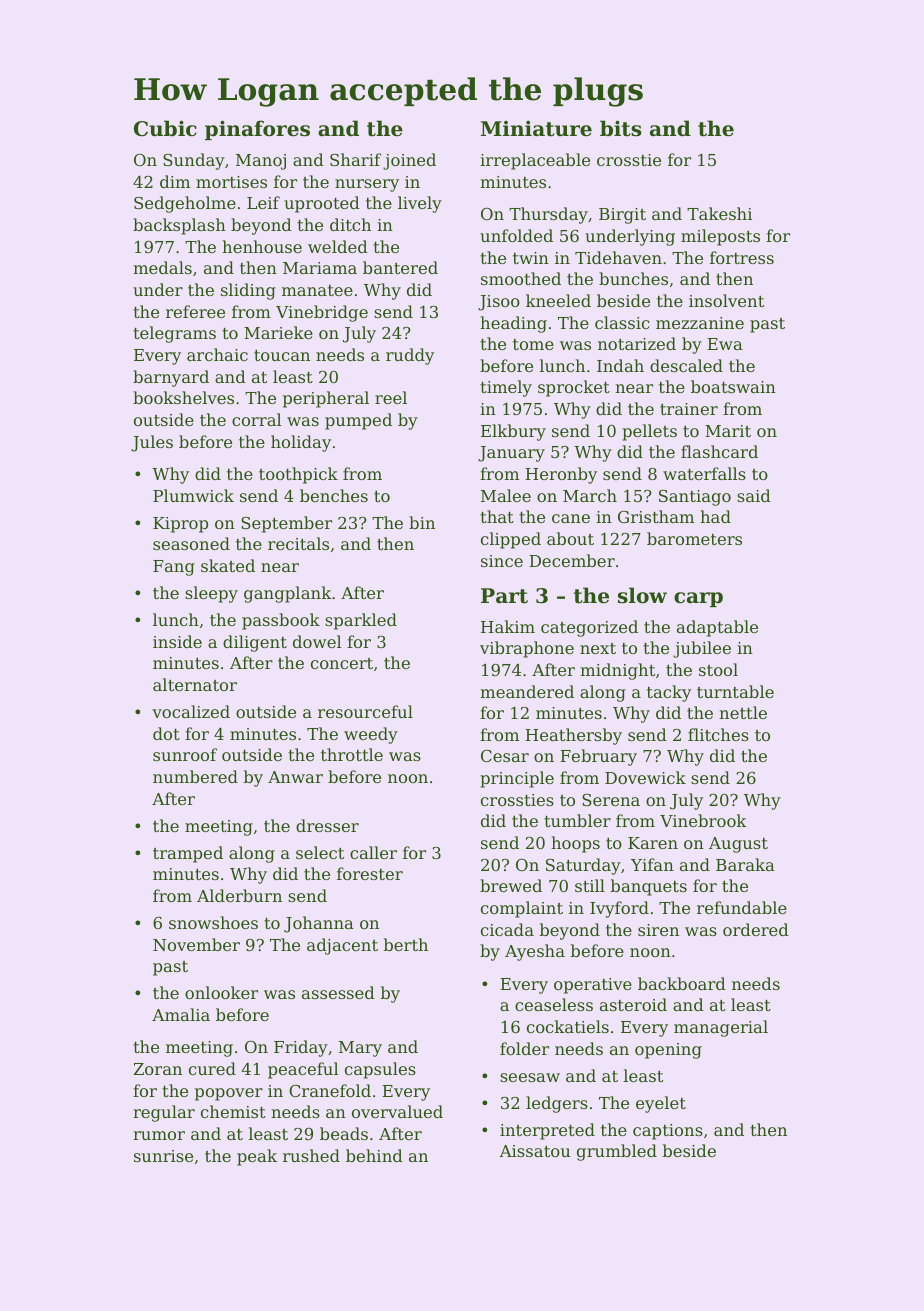  I want to click on grumbled, so click(617, 1152).
